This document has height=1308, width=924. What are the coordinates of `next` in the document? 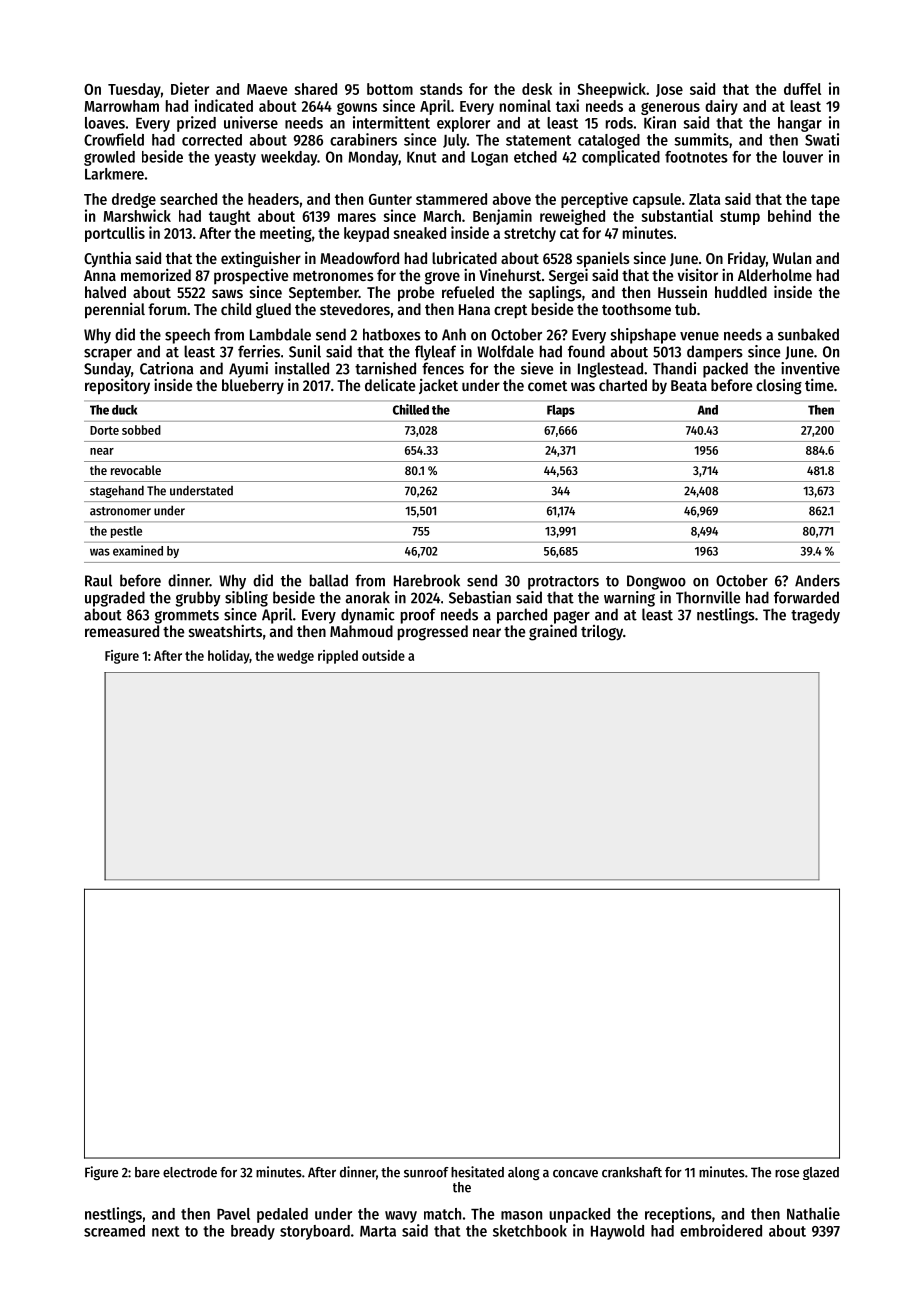 It's located at (166, 1231).
